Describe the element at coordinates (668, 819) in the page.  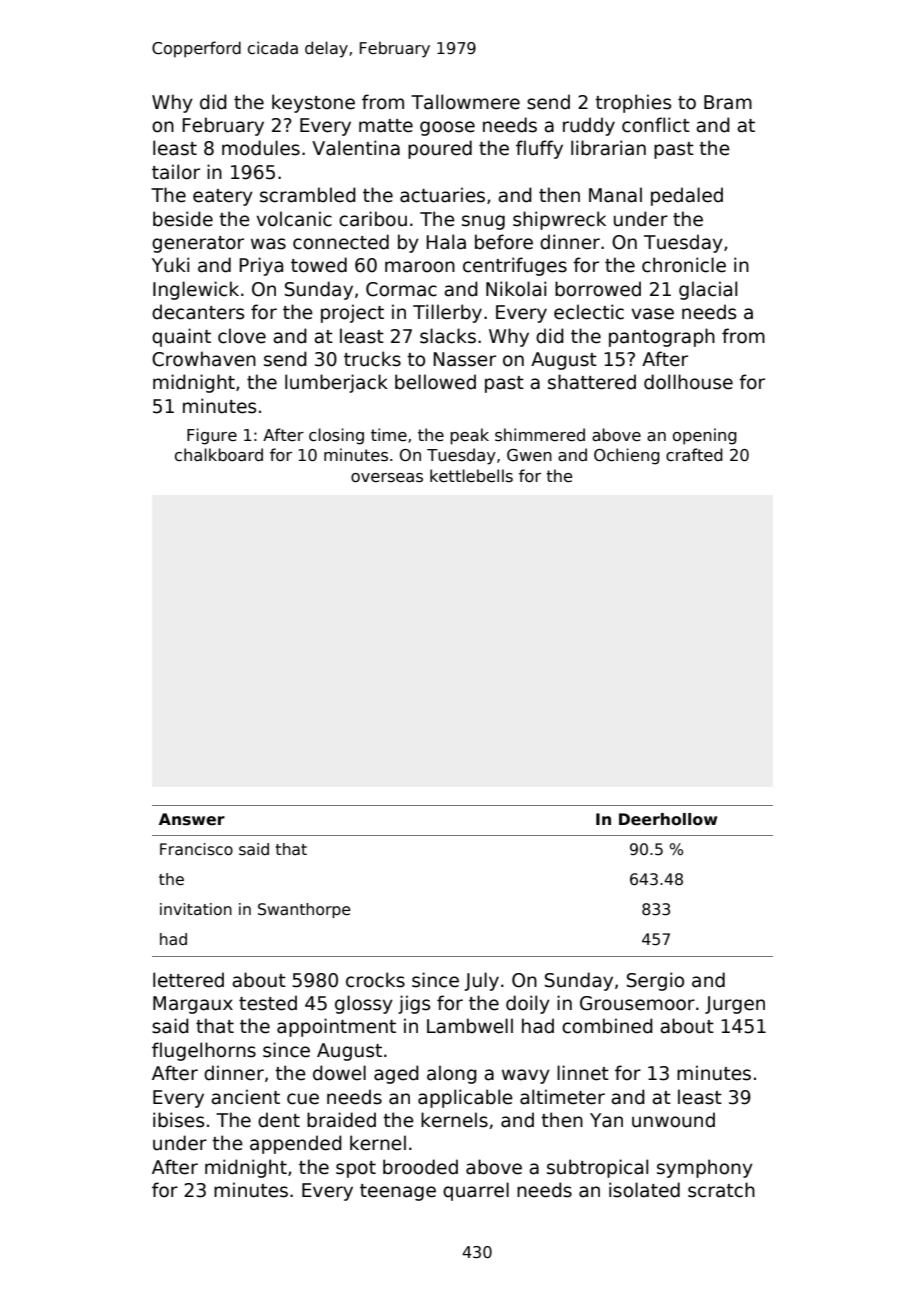
I see `Deerhollow` at that location.
